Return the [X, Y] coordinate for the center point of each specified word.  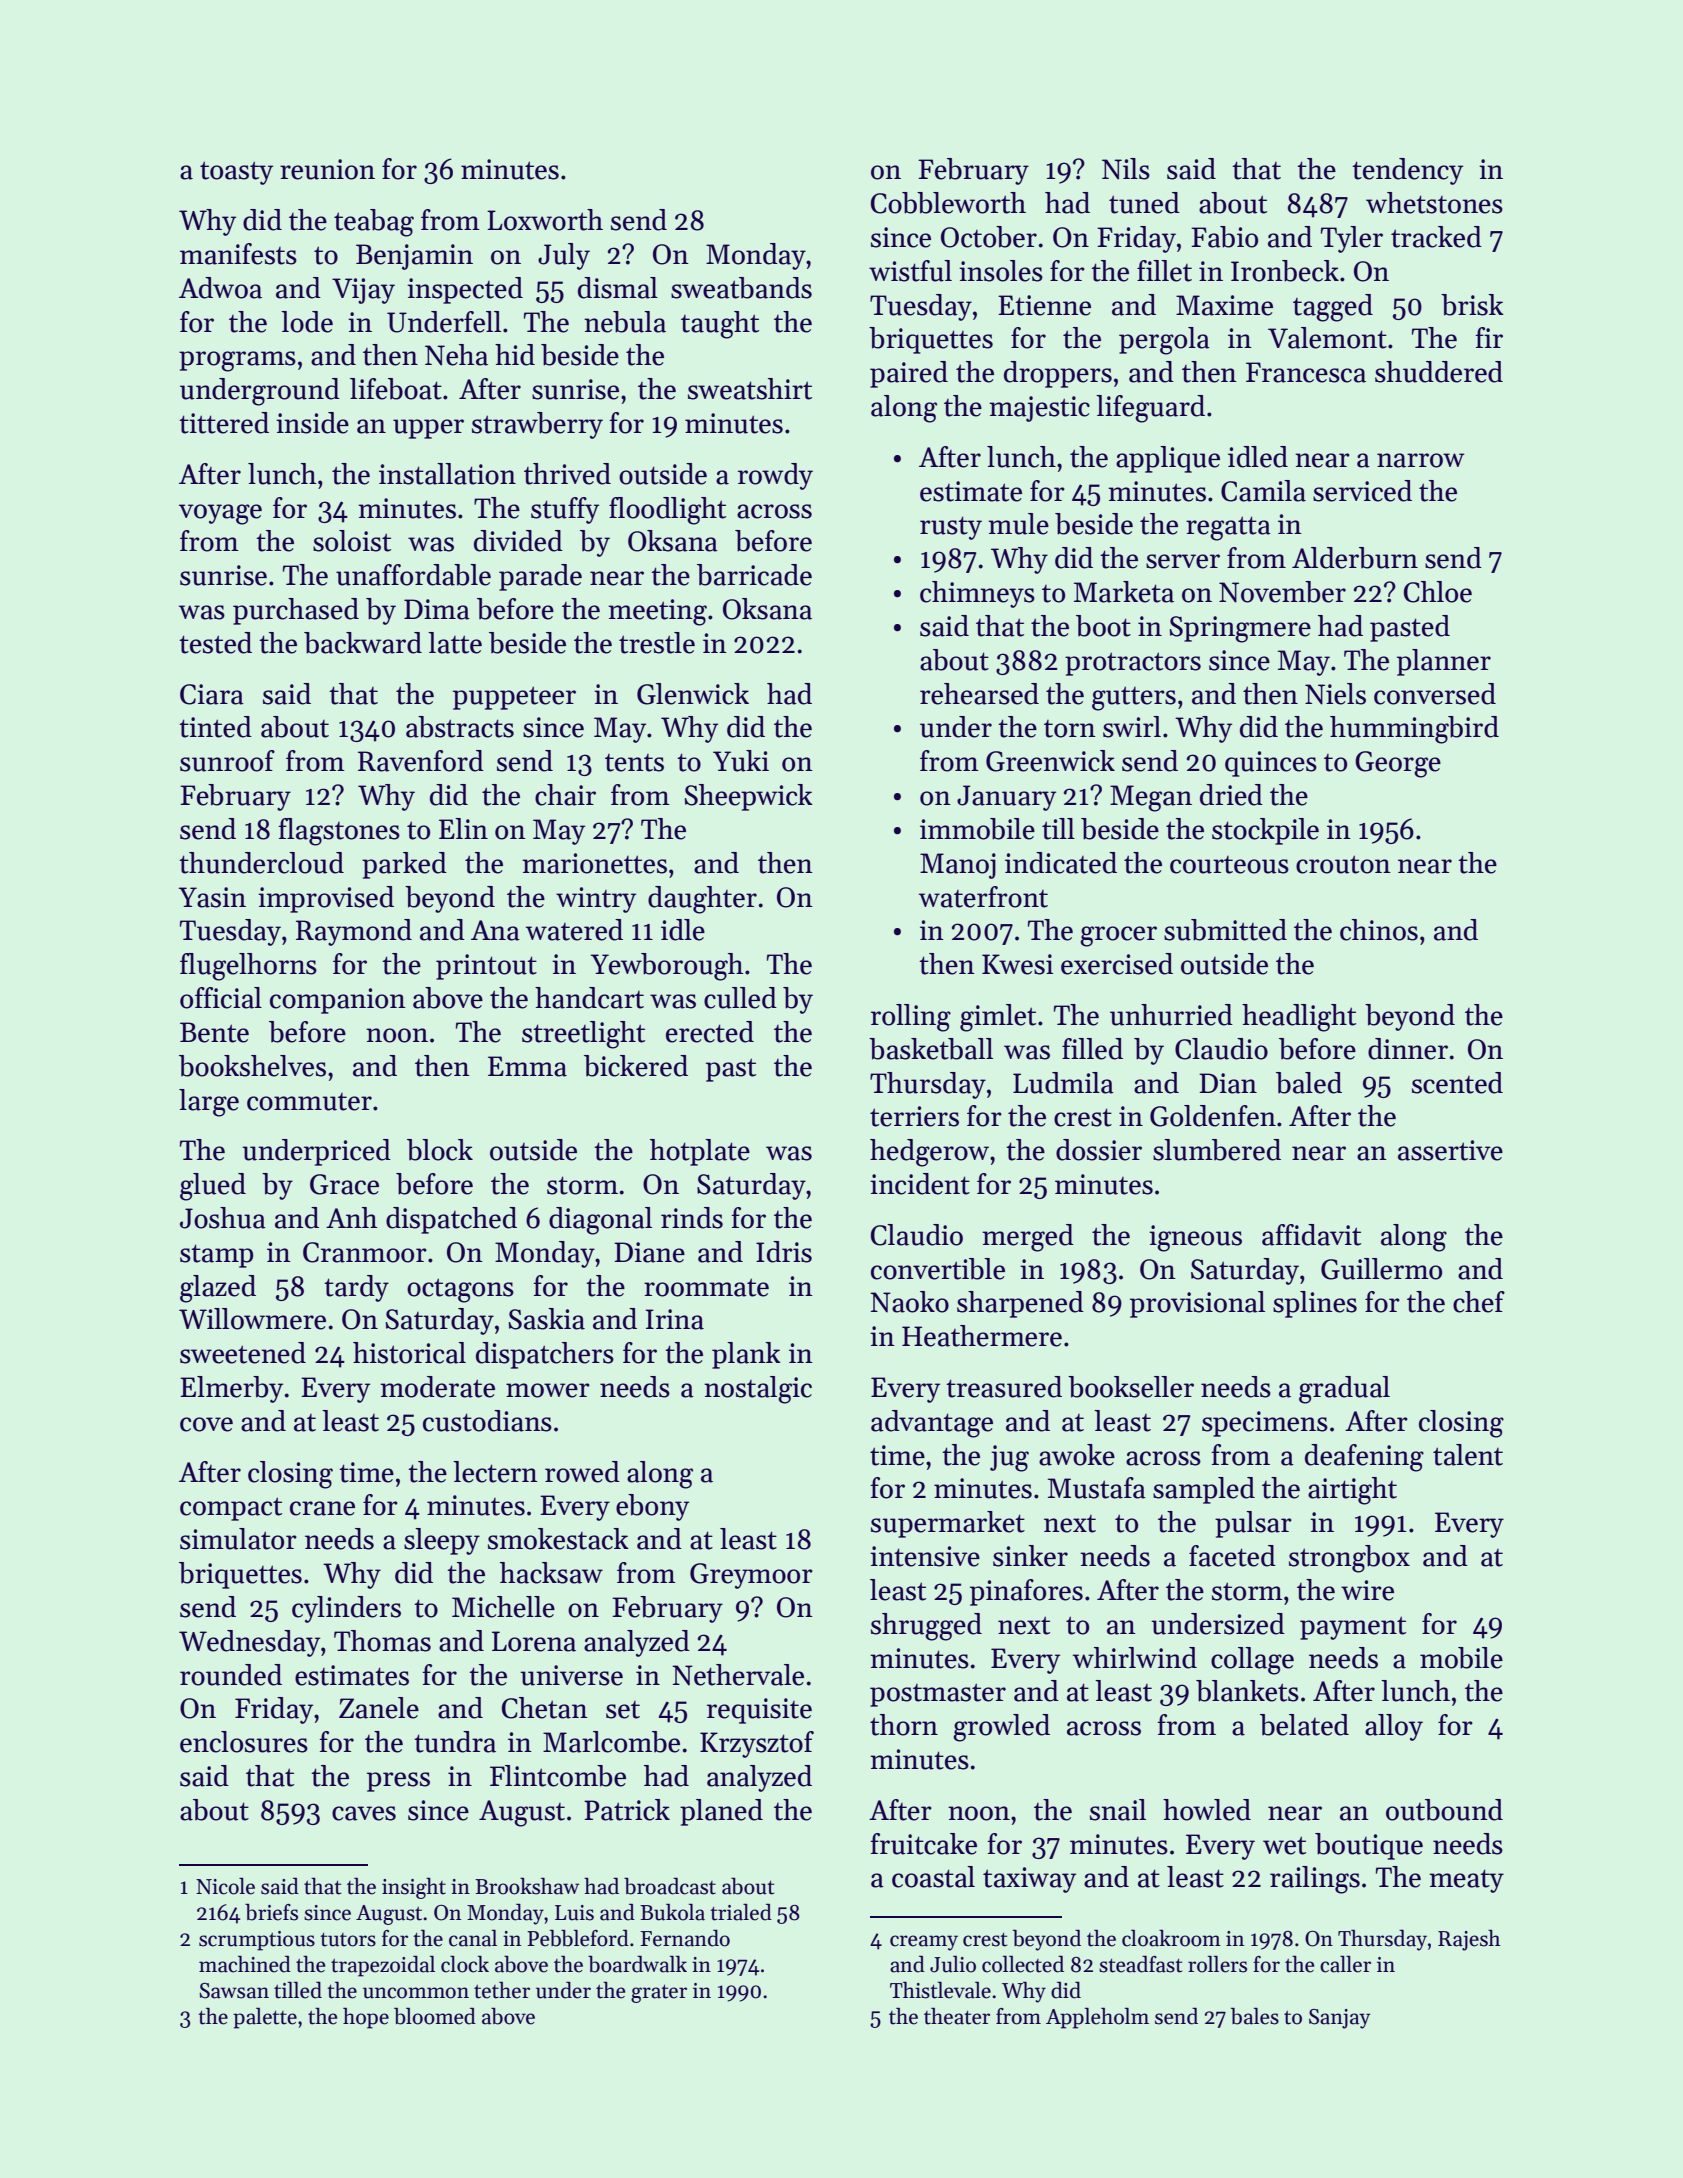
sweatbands [741, 288]
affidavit [1311, 1235]
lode [307, 322]
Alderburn [1355, 558]
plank [746, 1355]
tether [502, 1990]
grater [659, 1994]
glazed [218, 1289]
